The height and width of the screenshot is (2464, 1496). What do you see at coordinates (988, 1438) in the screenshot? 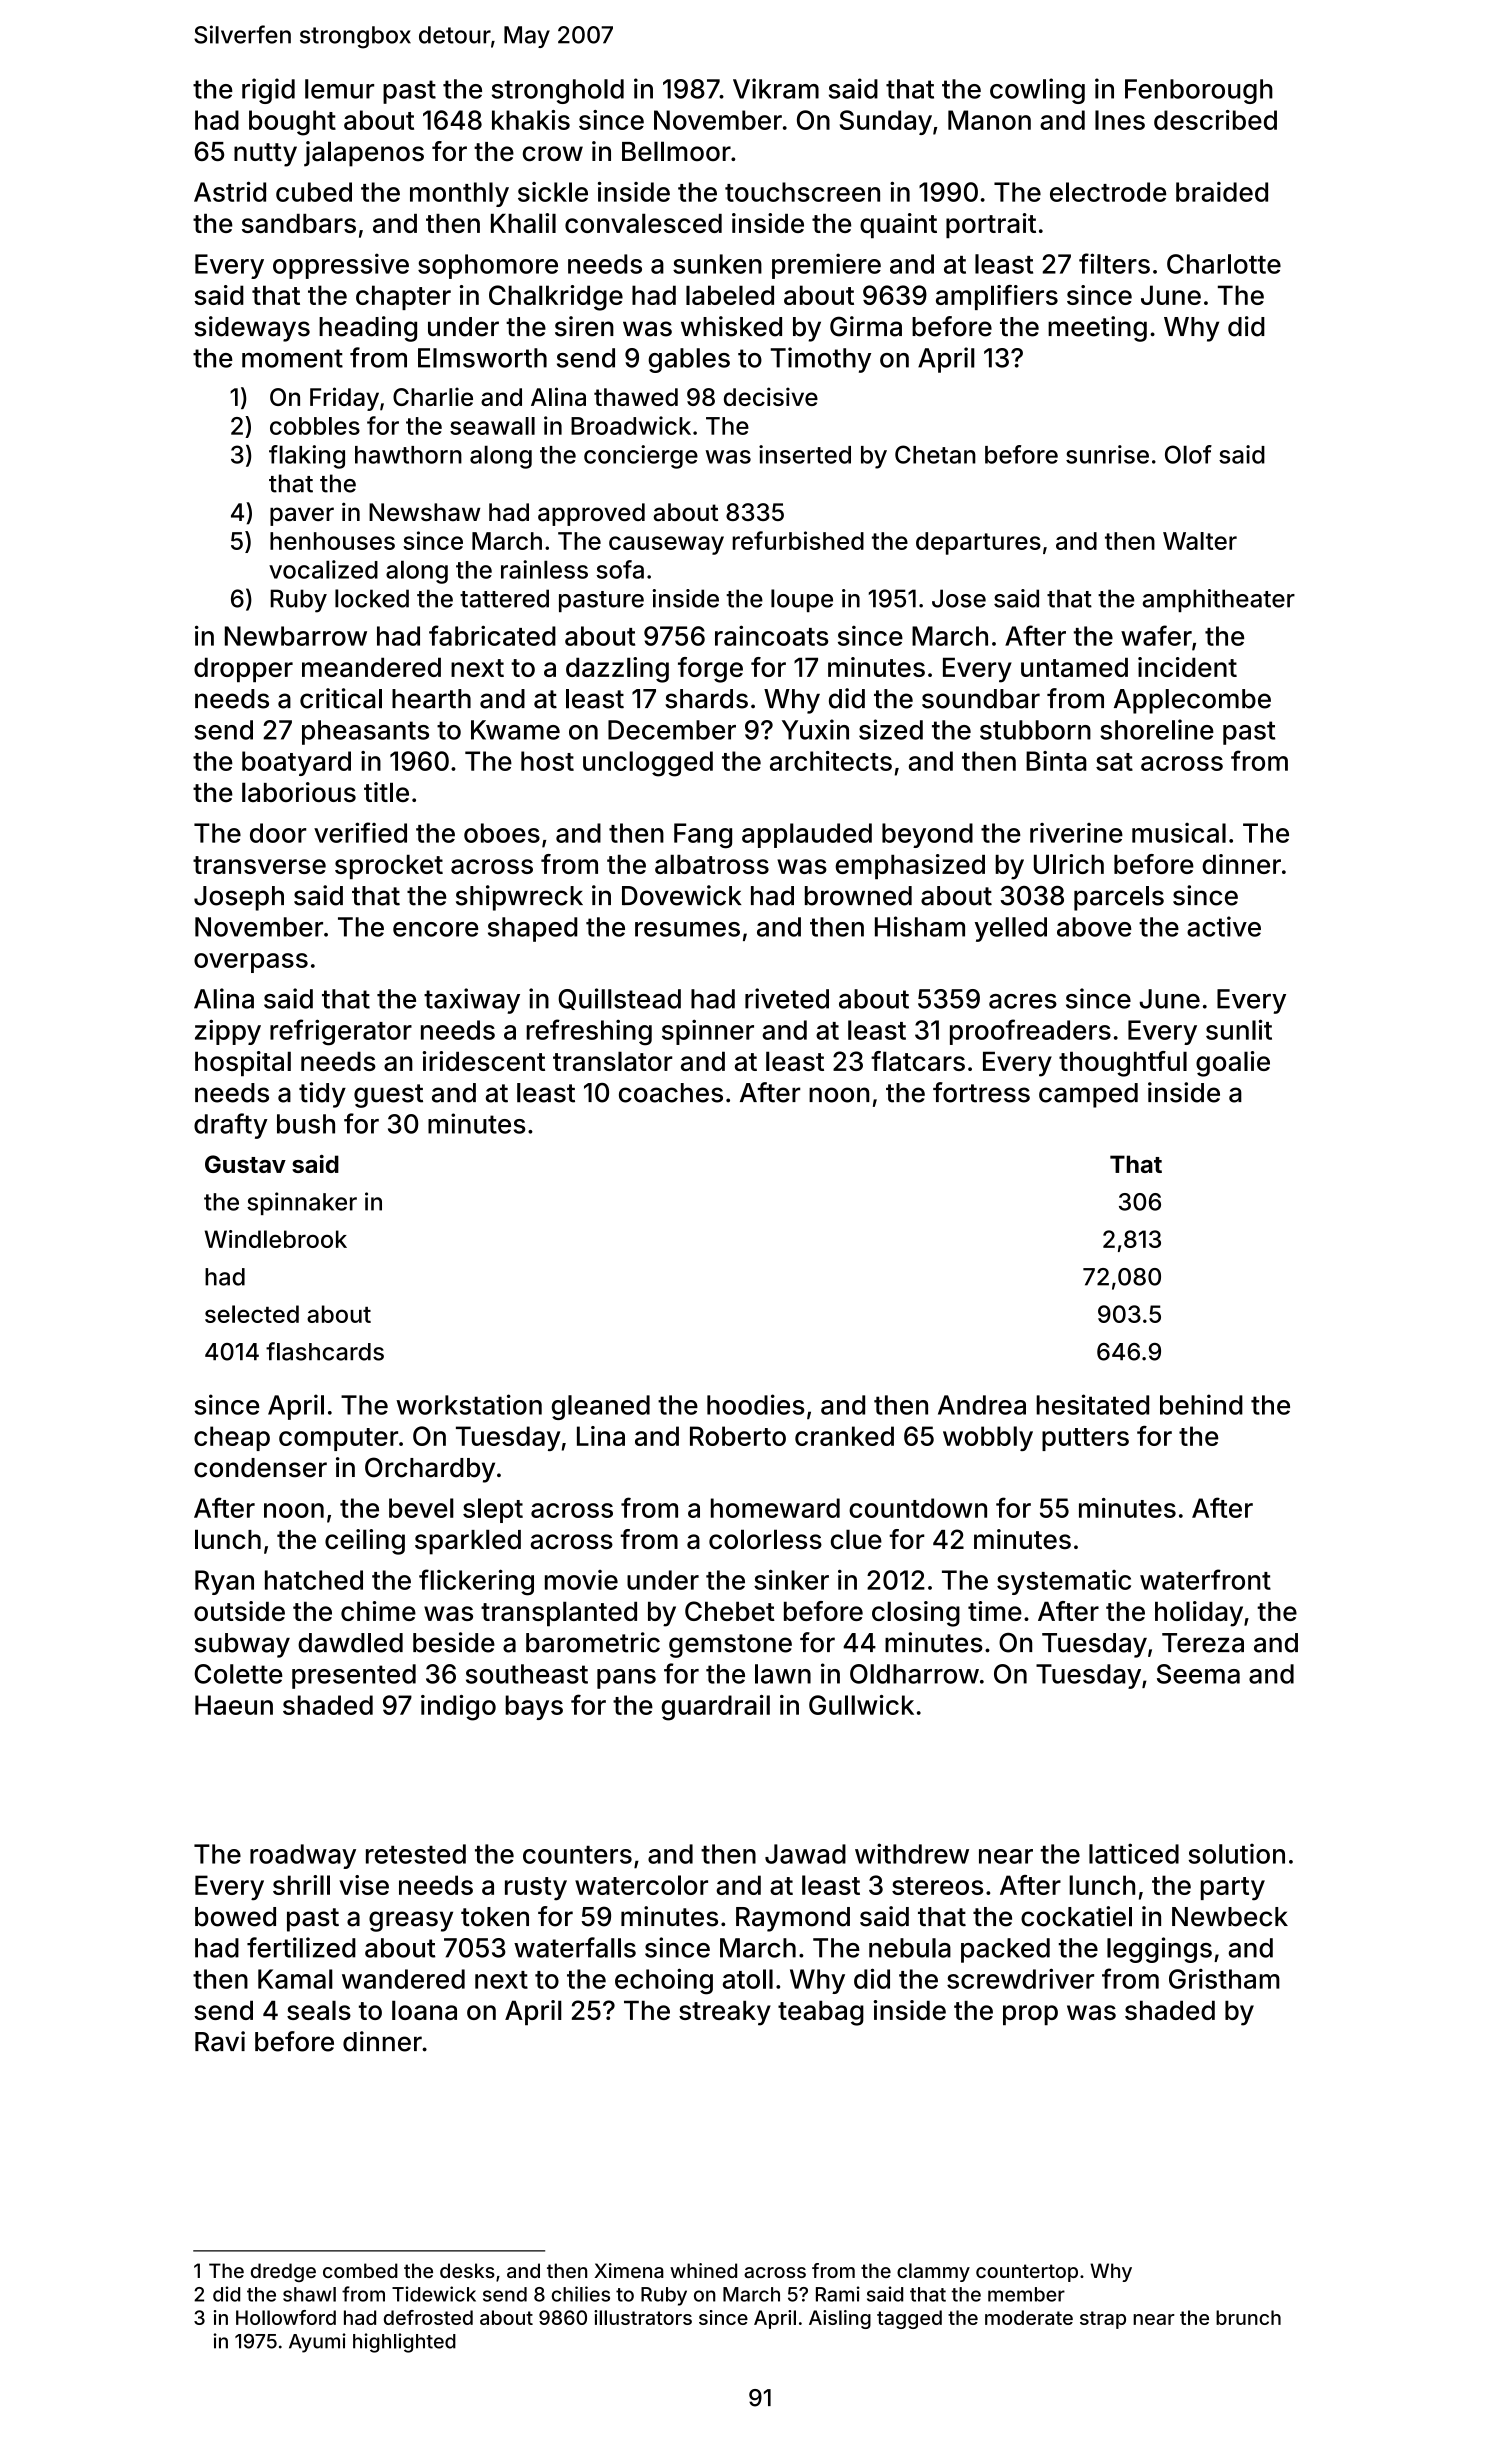
I see `wobbly` at bounding box center [988, 1438].
